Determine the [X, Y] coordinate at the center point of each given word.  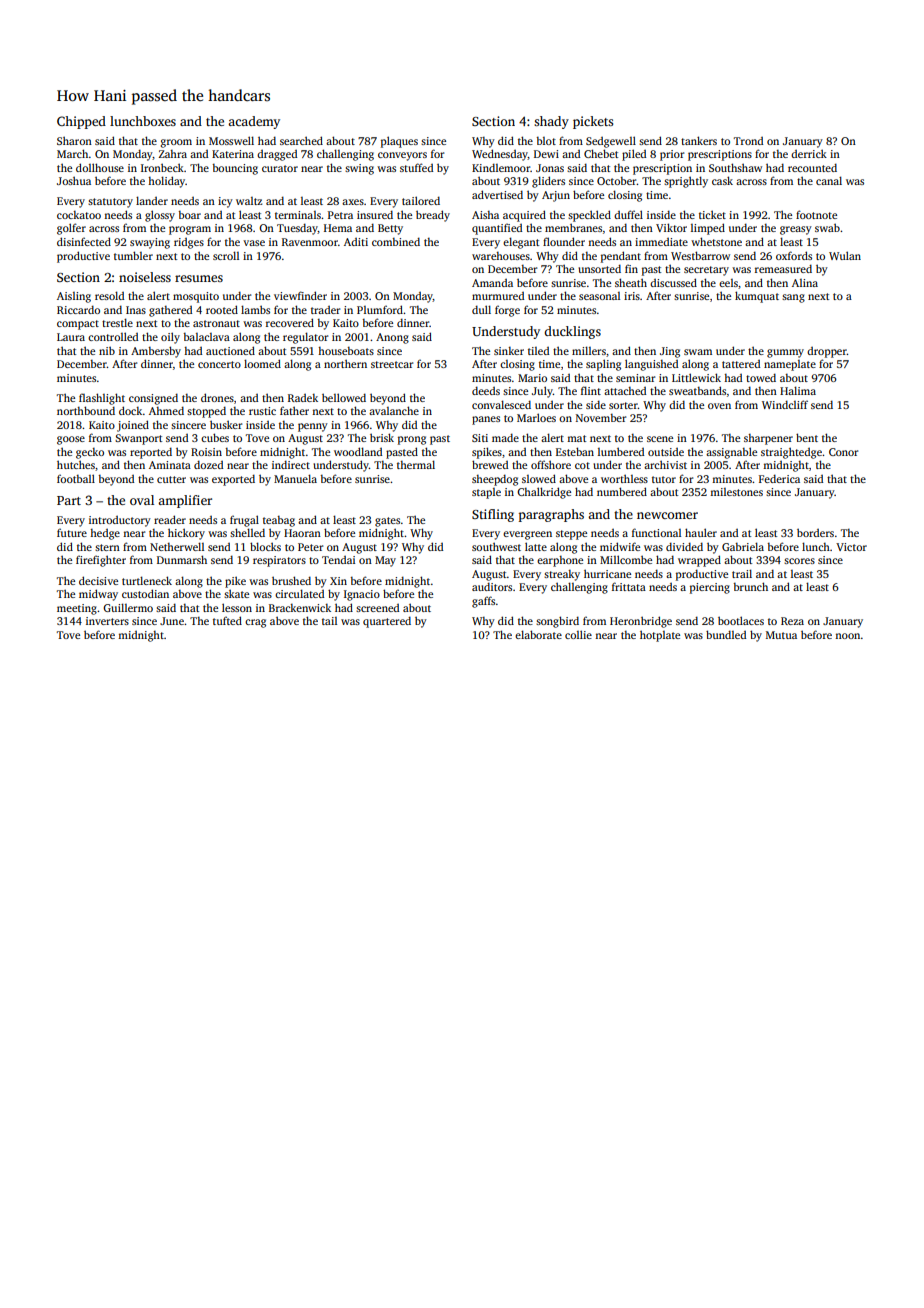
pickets [593, 122]
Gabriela [743, 546]
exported [233, 480]
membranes [573, 227]
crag [255, 623]
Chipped [81, 122]
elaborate [538, 634]
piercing [710, 588]
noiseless [145, 277]
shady [551, 122]
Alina [805, 283]
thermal [416, 464]
